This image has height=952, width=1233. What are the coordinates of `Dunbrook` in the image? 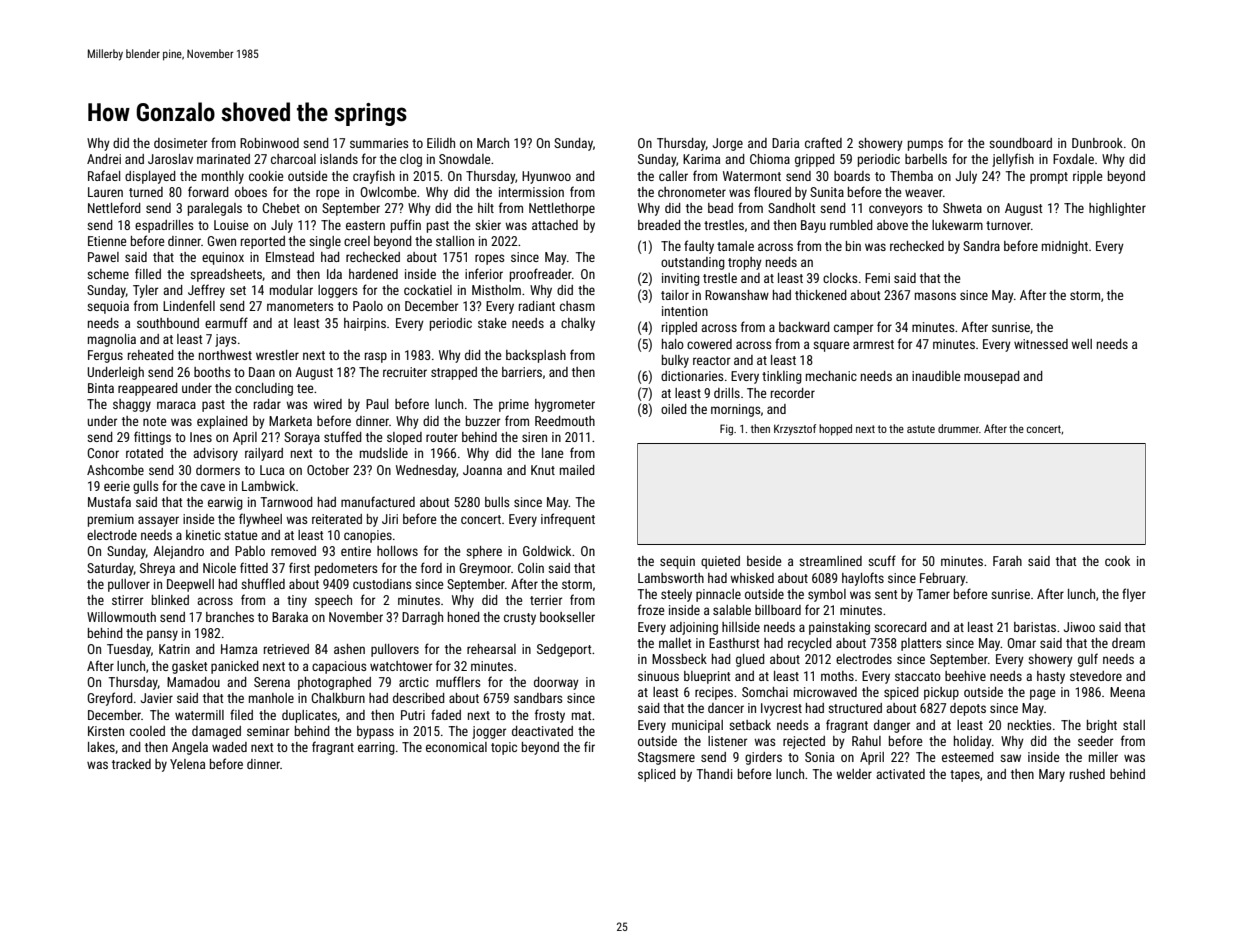 It's located at (1097, 143).
